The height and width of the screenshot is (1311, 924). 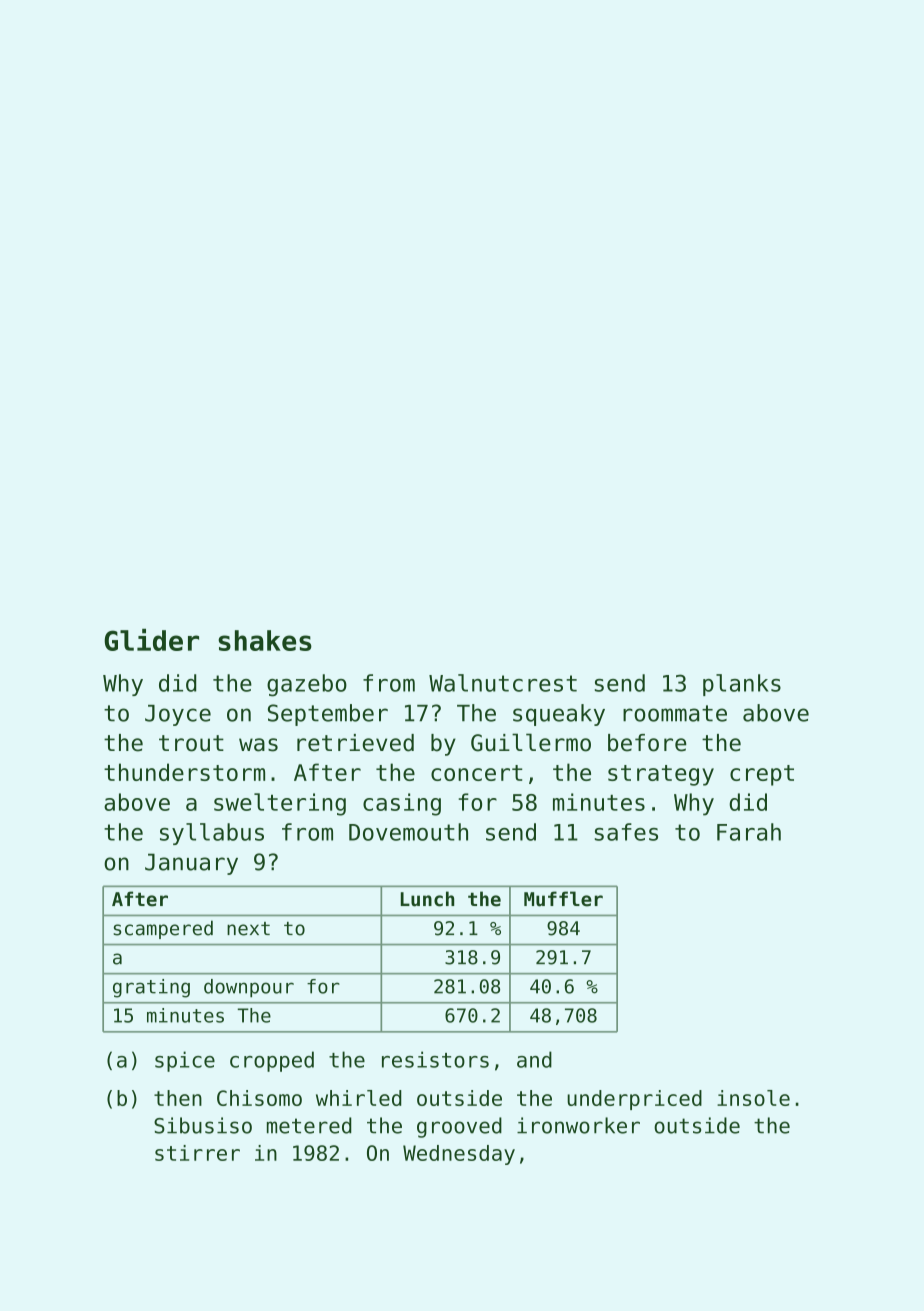 I want to click on Walnutcrest, so click(x=503, y=683).
